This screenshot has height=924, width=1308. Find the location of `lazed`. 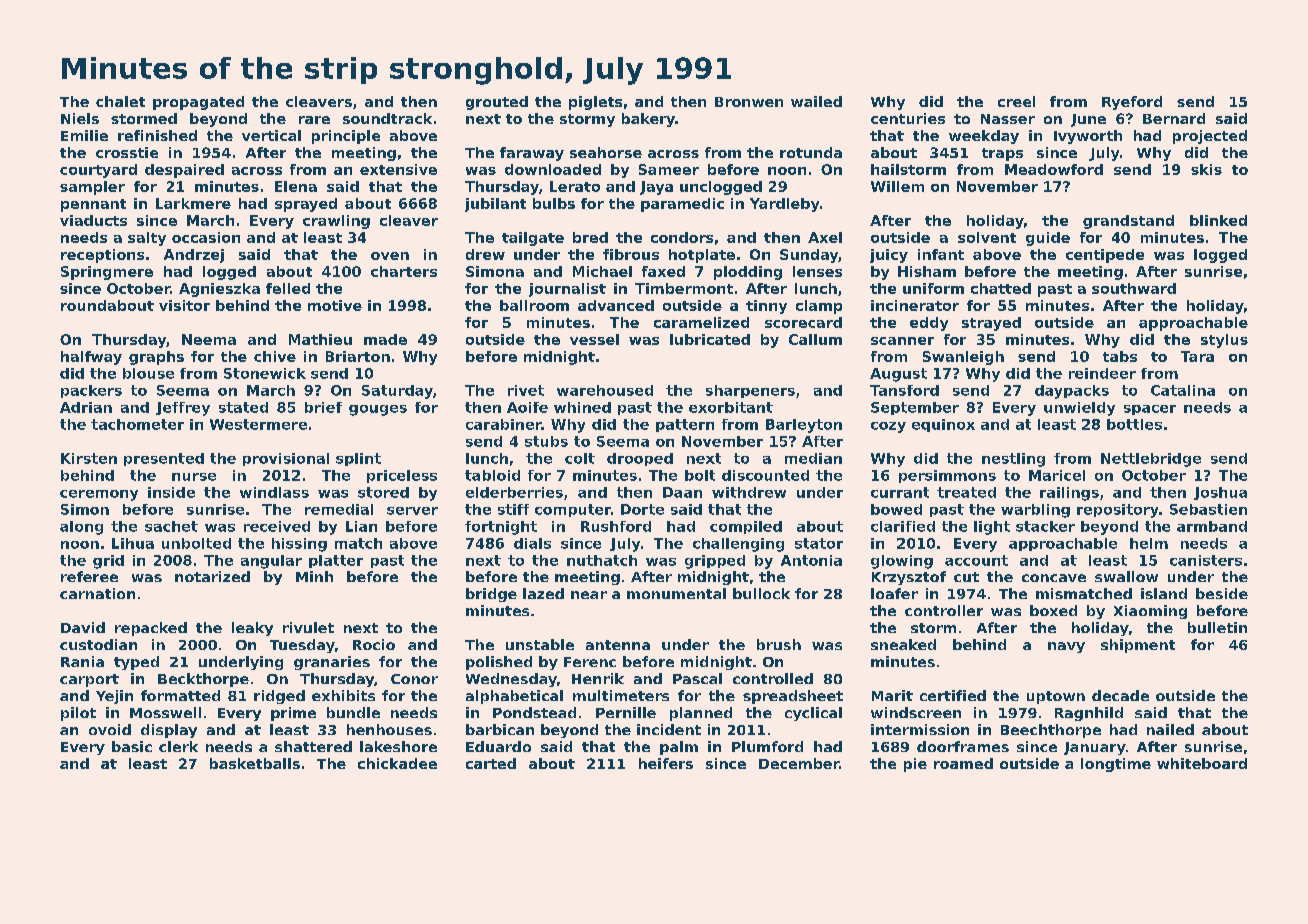

lazed is located at coordinates (543, 593).
